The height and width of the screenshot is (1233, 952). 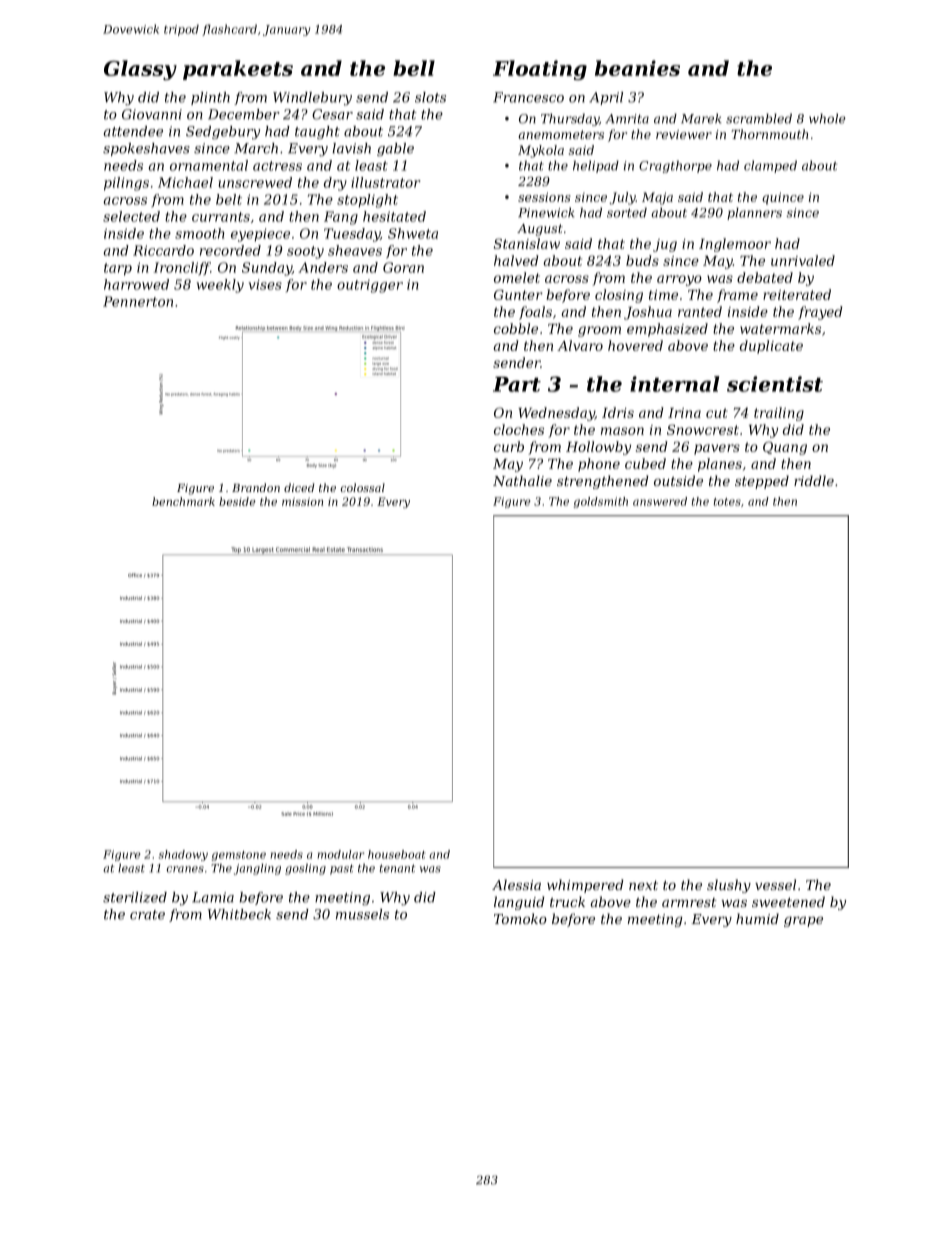 What do you see at coordinates (340, 854) in the screenshot?
I see `modular` at bounding box center [340, 854].
